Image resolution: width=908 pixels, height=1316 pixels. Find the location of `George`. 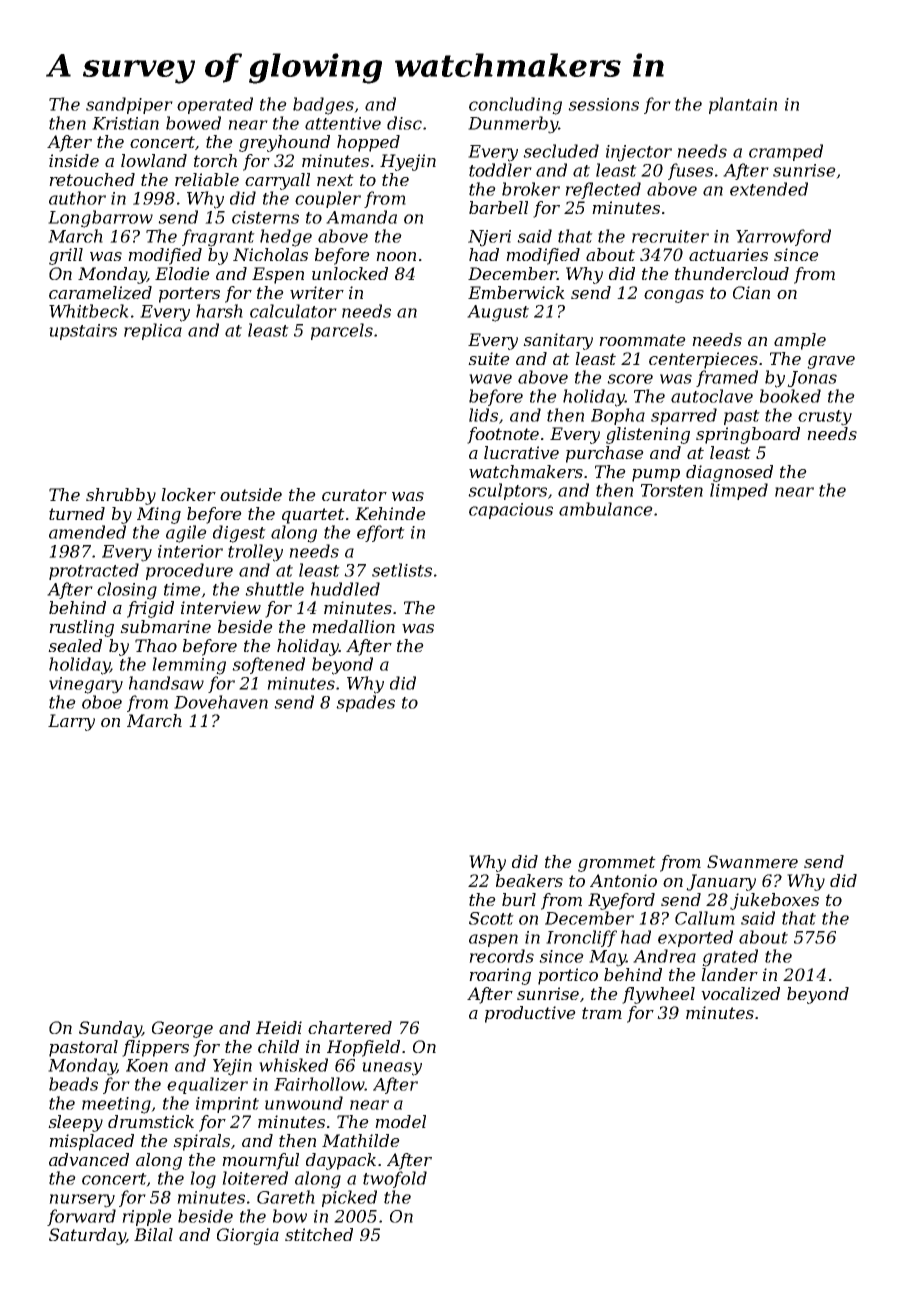

George is located at coordinates (182, 1029).
